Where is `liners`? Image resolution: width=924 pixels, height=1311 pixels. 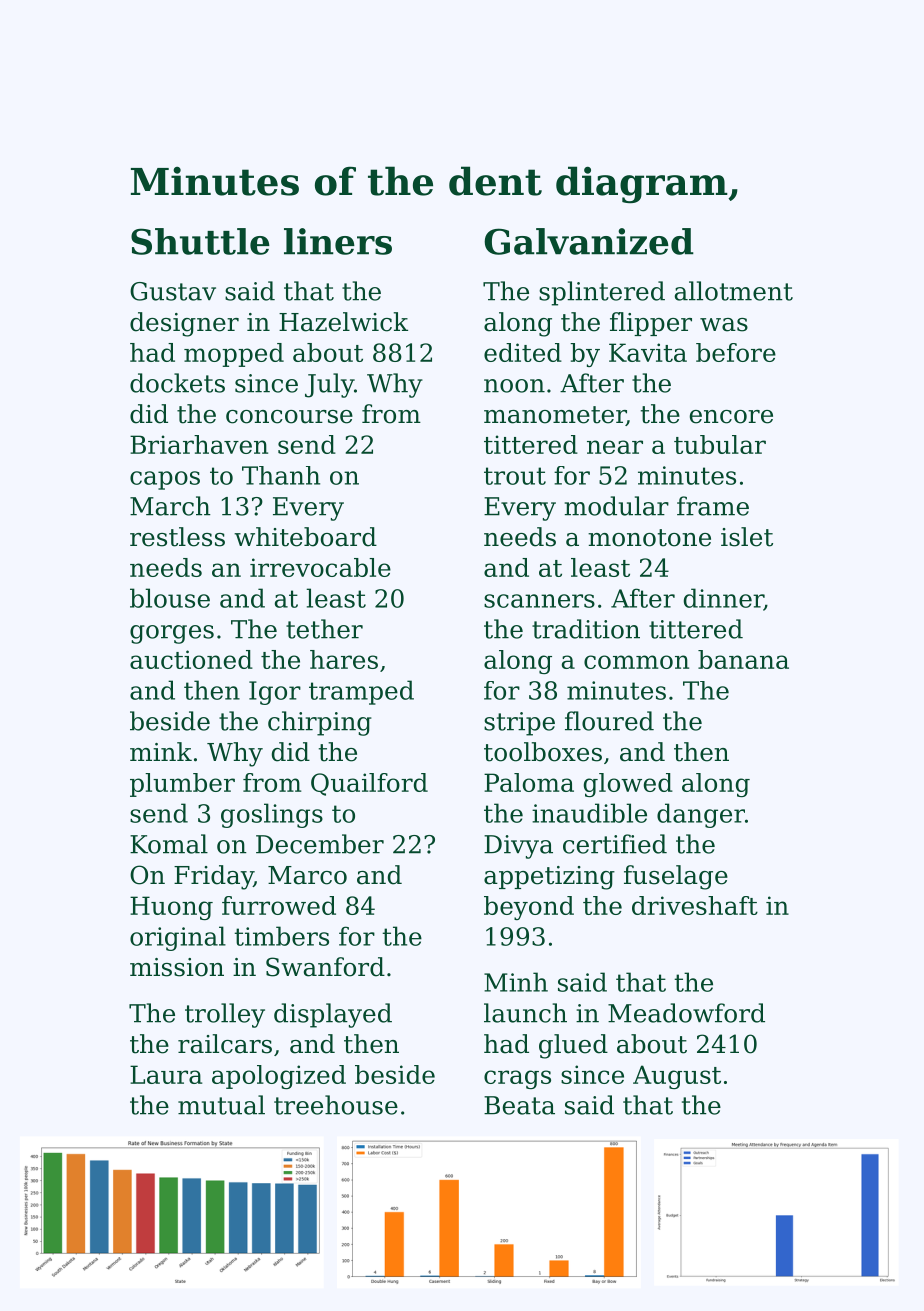 liners is located at coordinates (338, 241).
